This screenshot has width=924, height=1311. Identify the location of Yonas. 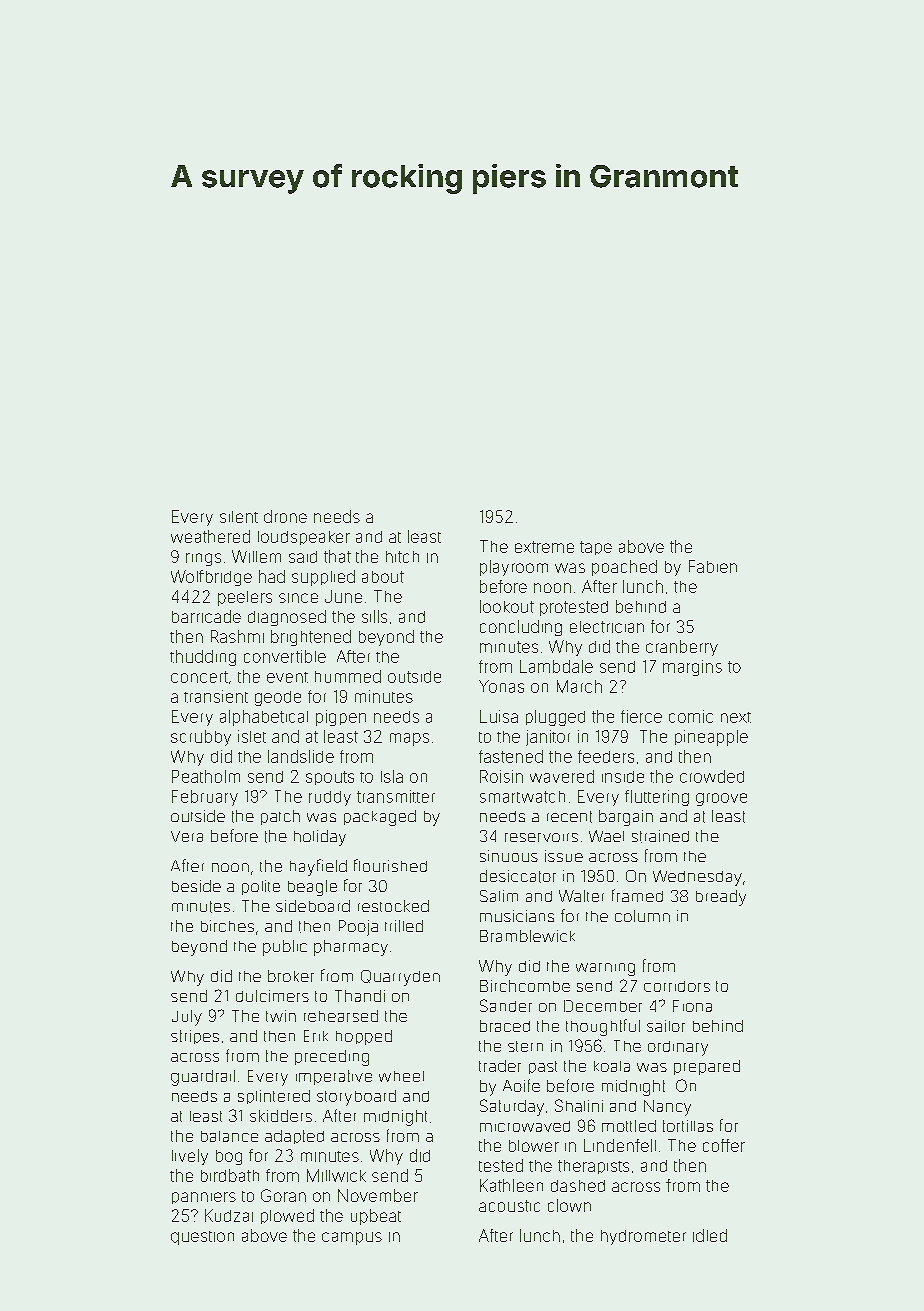
(501, 686).
